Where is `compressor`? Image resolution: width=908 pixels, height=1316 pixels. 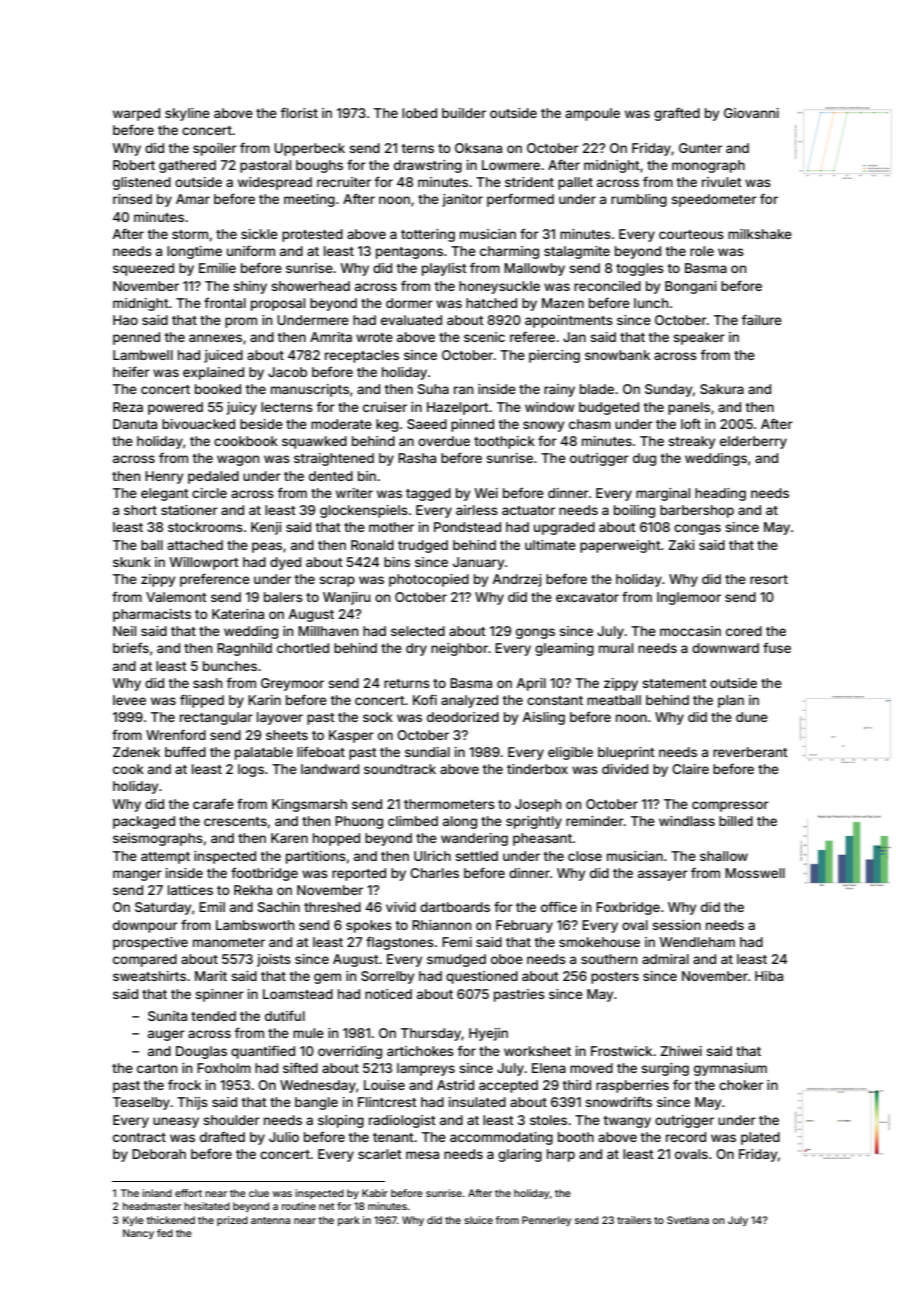
compressor is located at coordinates (730, 806).
